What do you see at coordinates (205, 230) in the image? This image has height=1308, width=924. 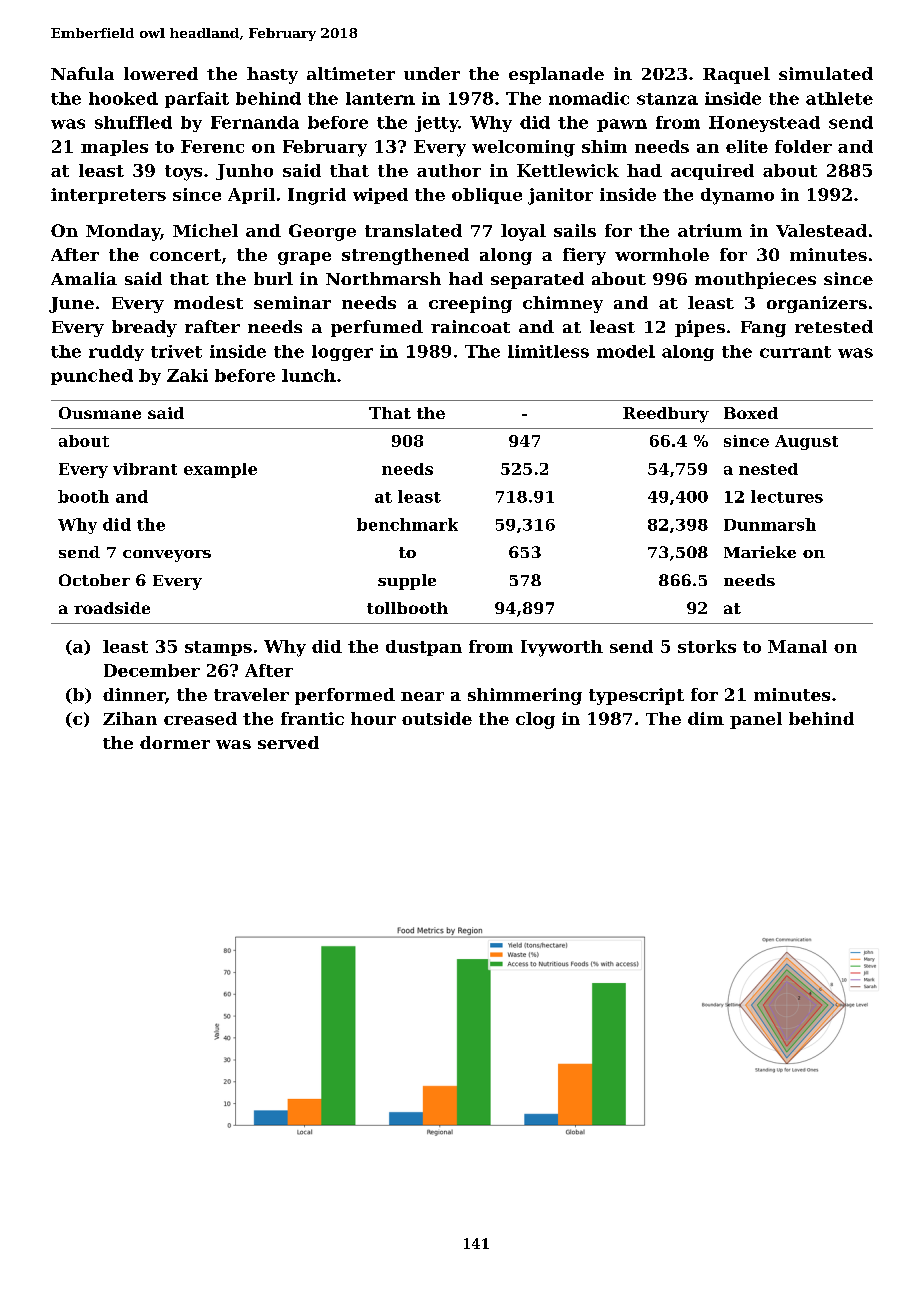 I see `Michel` at bounding box center [205, 230].
